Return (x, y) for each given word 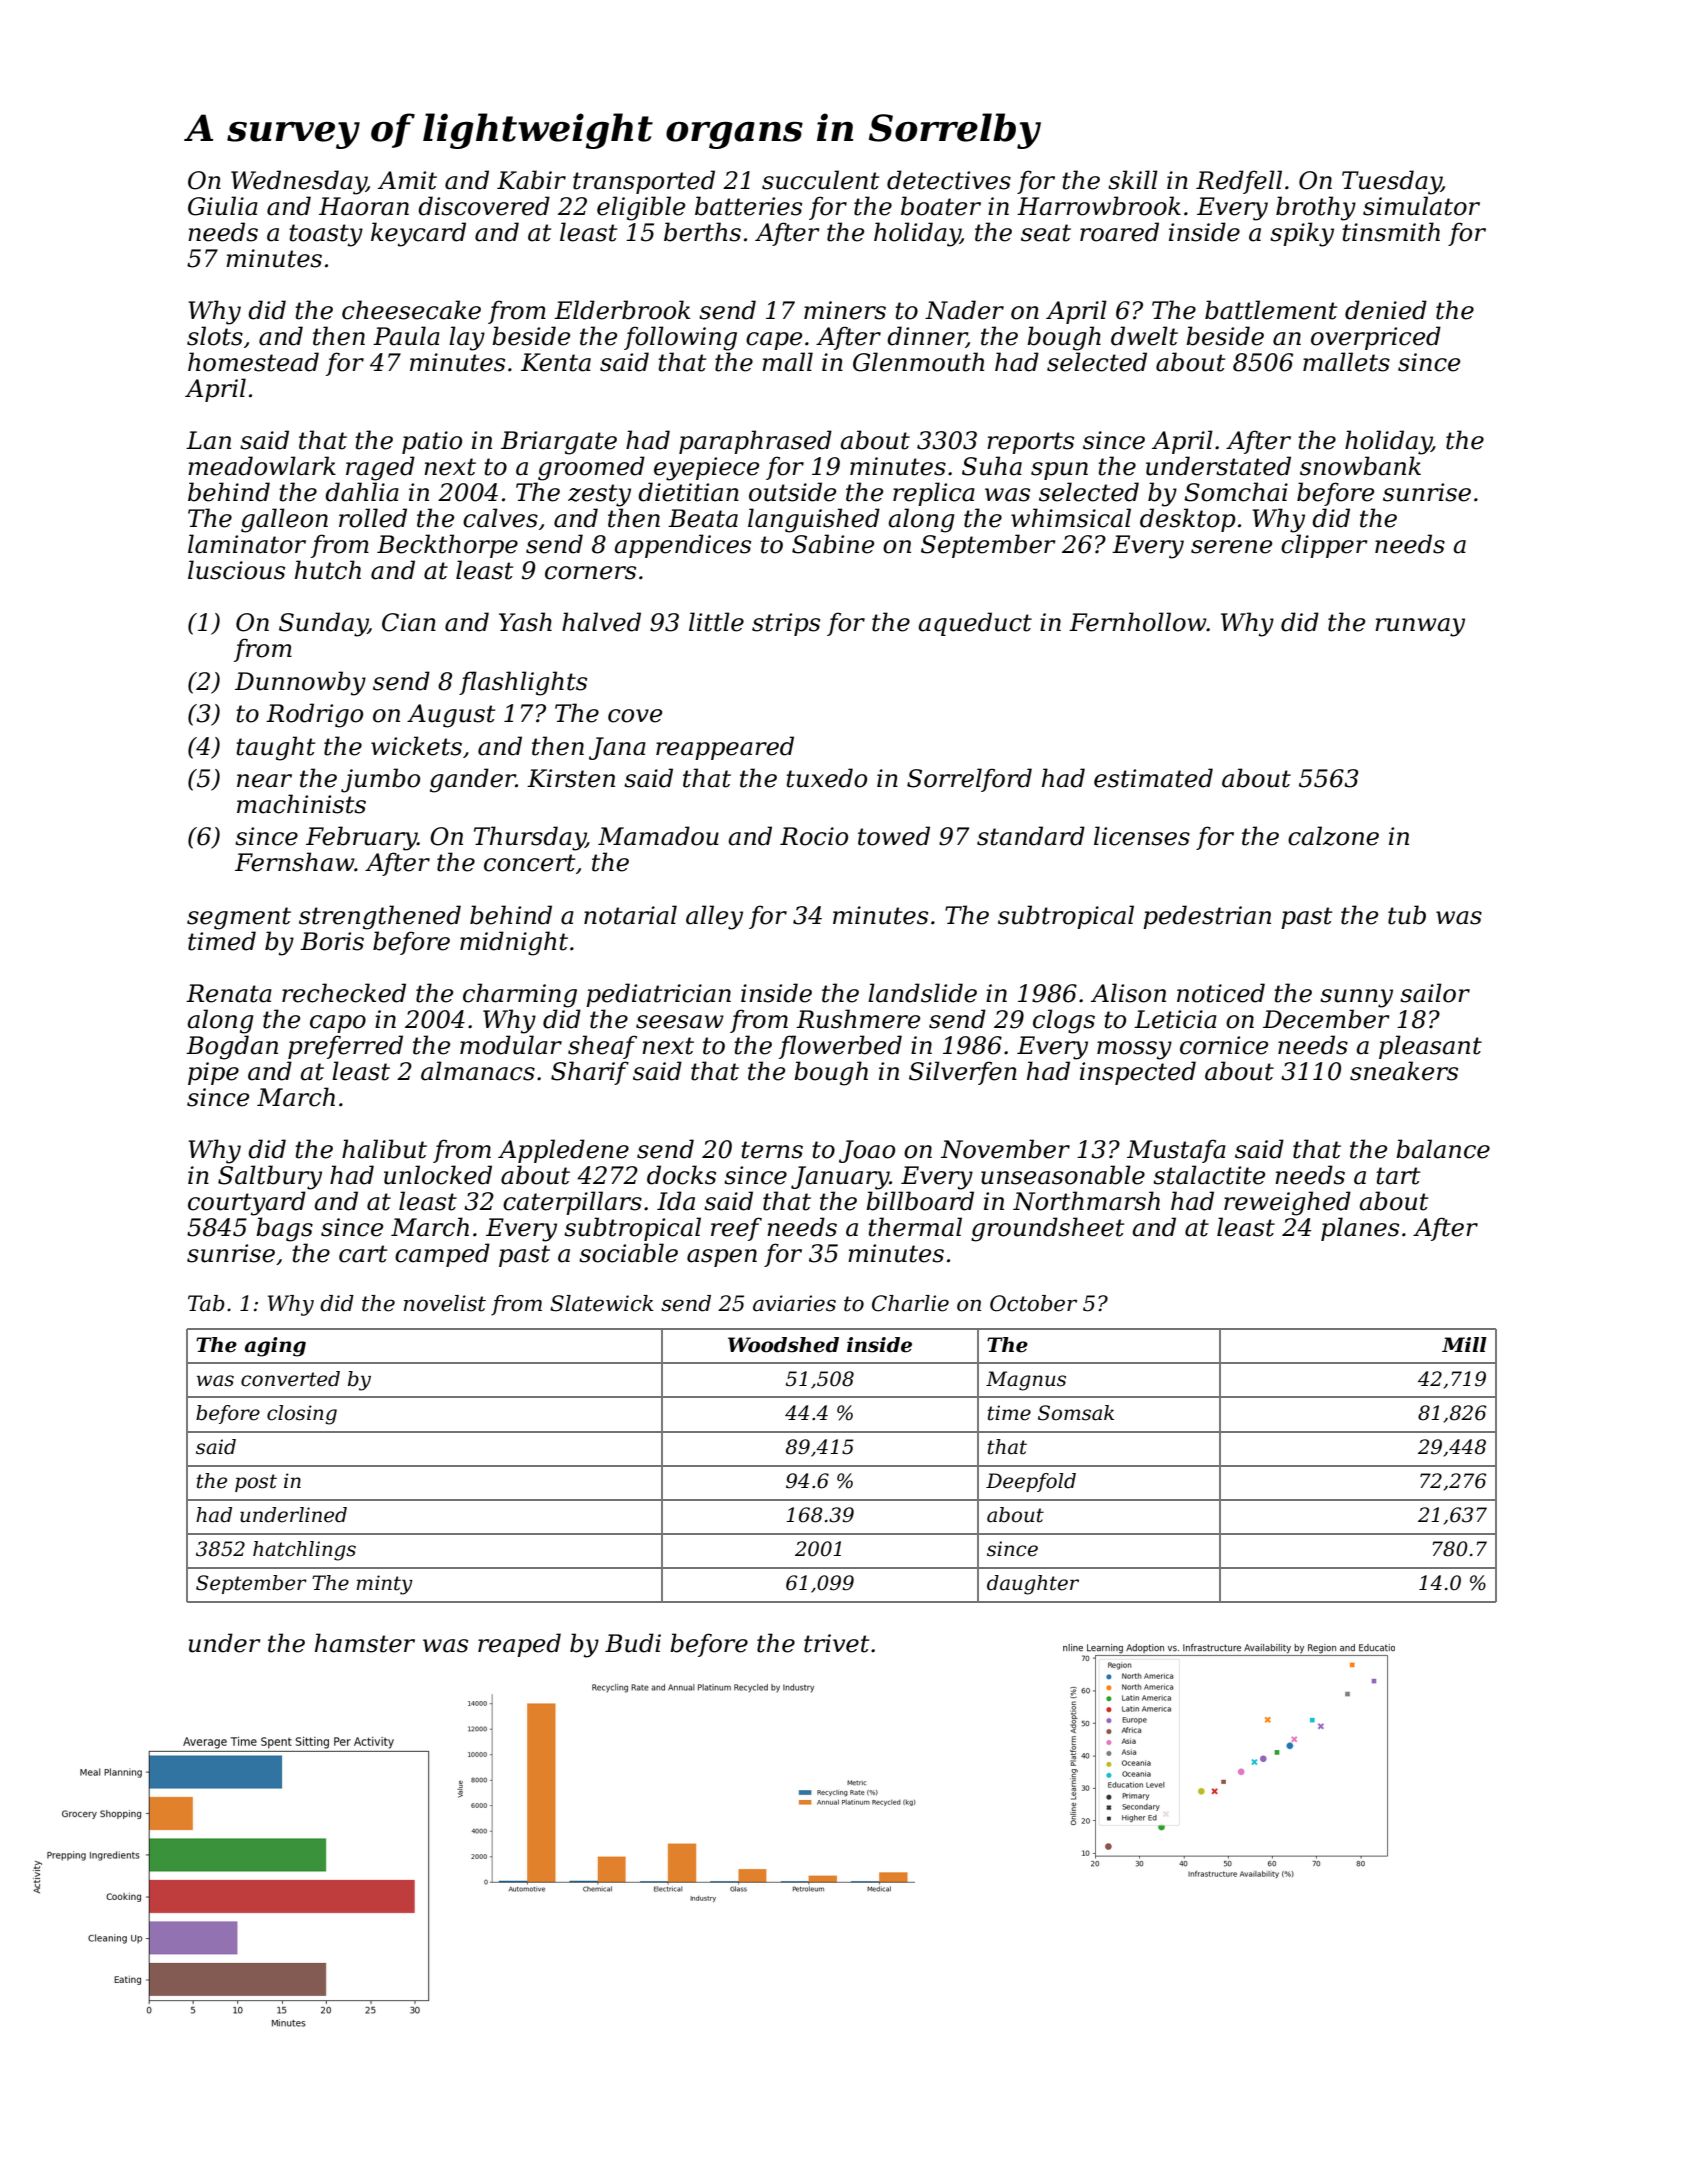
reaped (519, 1645)
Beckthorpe (447, 546)
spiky (1302, 234)
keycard (418, 234)
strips (786, 624)
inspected (1138, 1073)
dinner (927, 337)
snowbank (1360, 466)
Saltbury (270, 1177)
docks (681, 1175)
